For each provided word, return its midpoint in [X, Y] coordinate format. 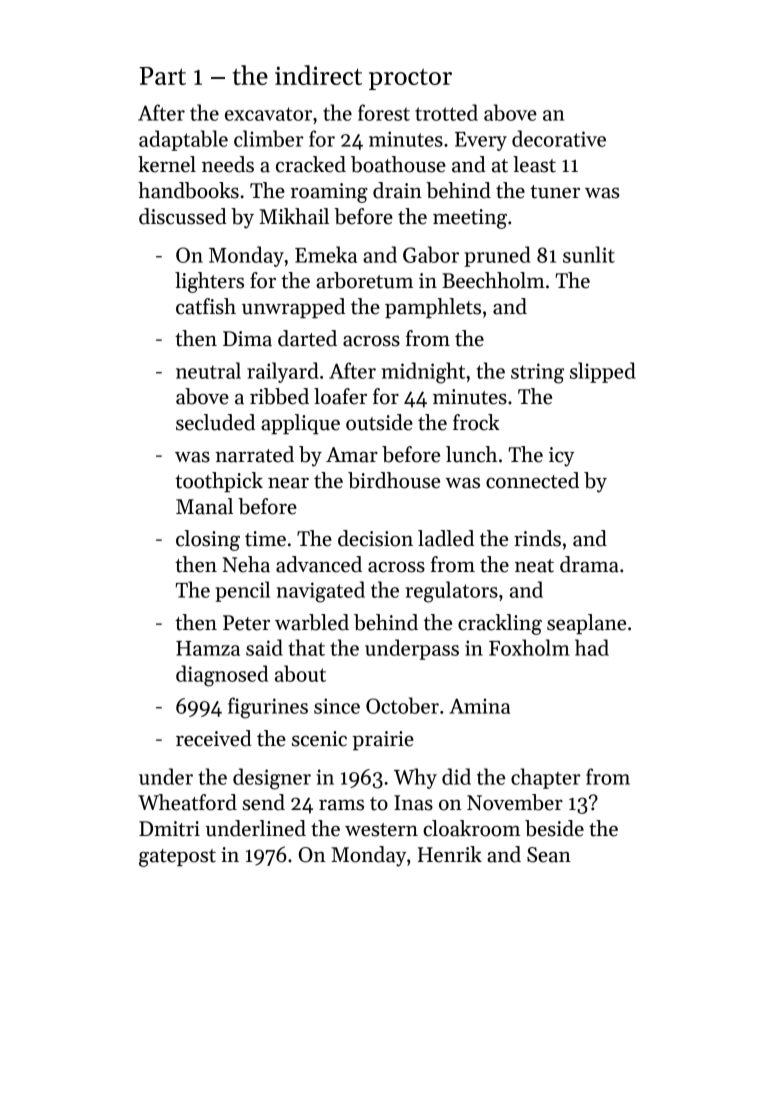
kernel [167, 164]
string [537, 373]
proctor [410, 79]
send [263, 802]
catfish [206, 306]
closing [208, 540]
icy [562, 457]
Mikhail [294, 216]
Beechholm [493, 280]
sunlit [589, 254]
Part [162, 76]
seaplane [586, 624]
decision [375, 538]
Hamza [208, 648]
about [300, 673]
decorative [559, 138]
